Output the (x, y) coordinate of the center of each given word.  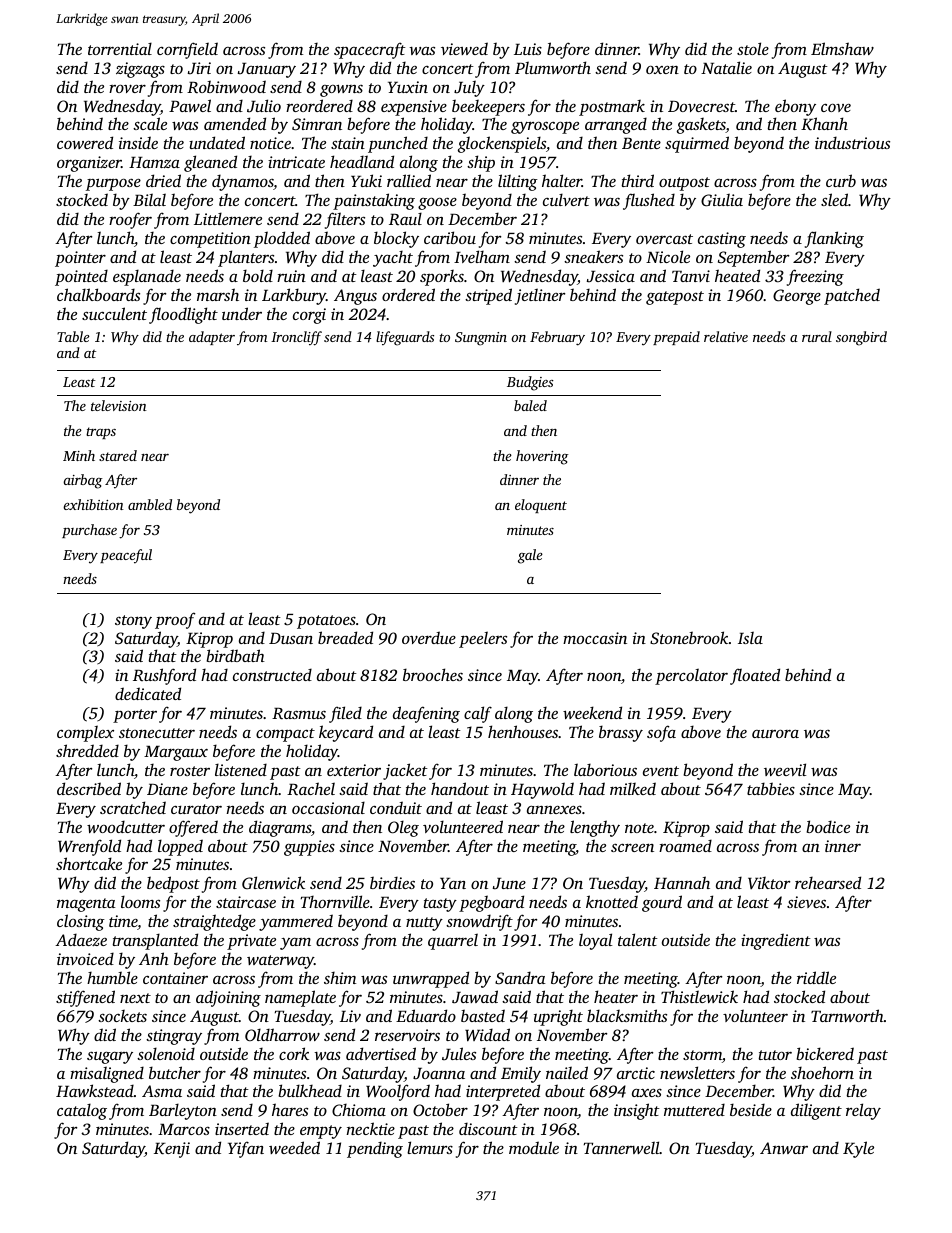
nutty (424, 924)
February (557, 338)
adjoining (228, 998)
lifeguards (405, 338)
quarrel (453, 941)
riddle (816, 977)
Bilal (149, 199)
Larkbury (294, 296)
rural (817, 336)
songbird (861, 338)
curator (196, 809)
